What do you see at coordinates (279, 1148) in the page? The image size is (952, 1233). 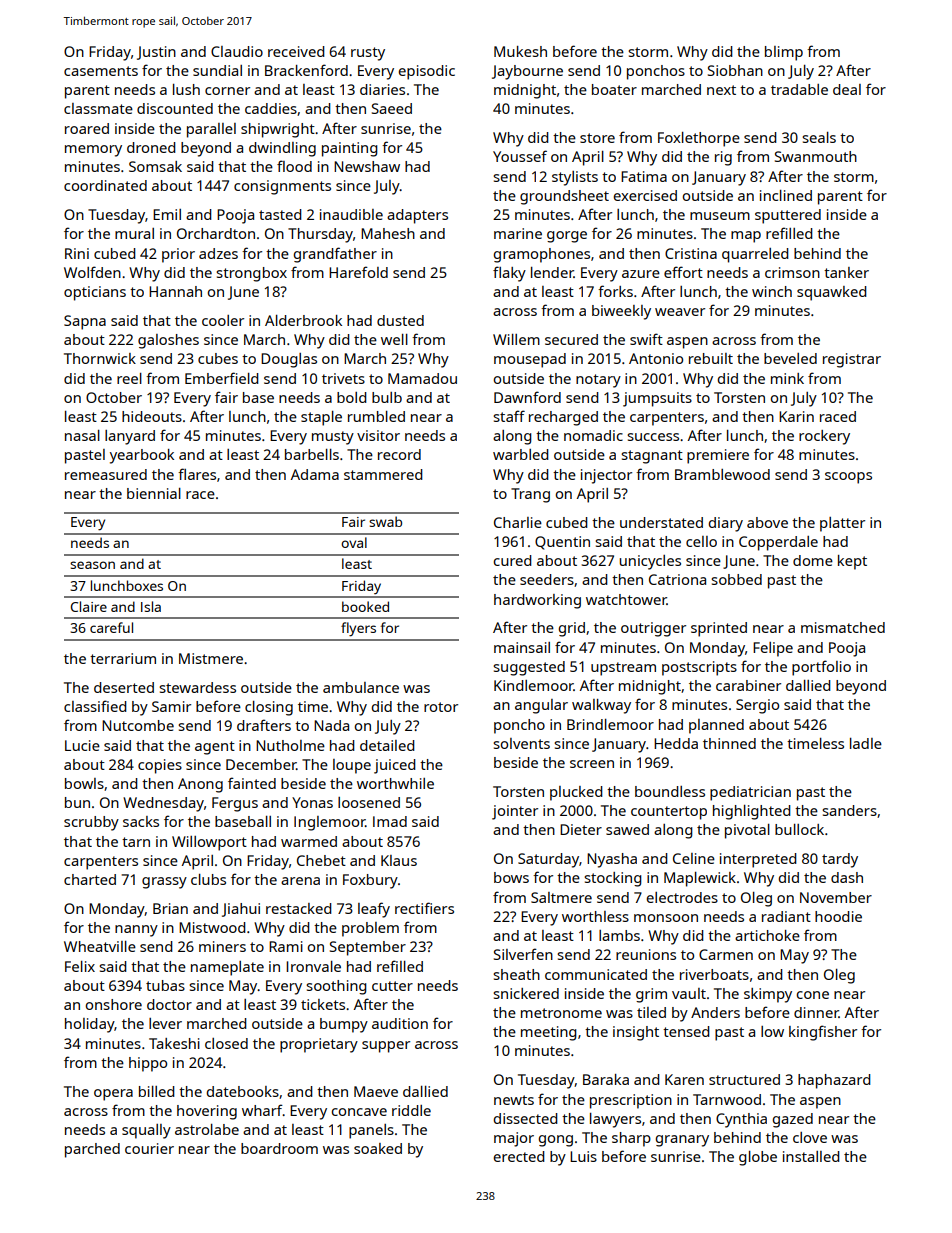 I see `boardroom` at bounding box center [279, 1148].
